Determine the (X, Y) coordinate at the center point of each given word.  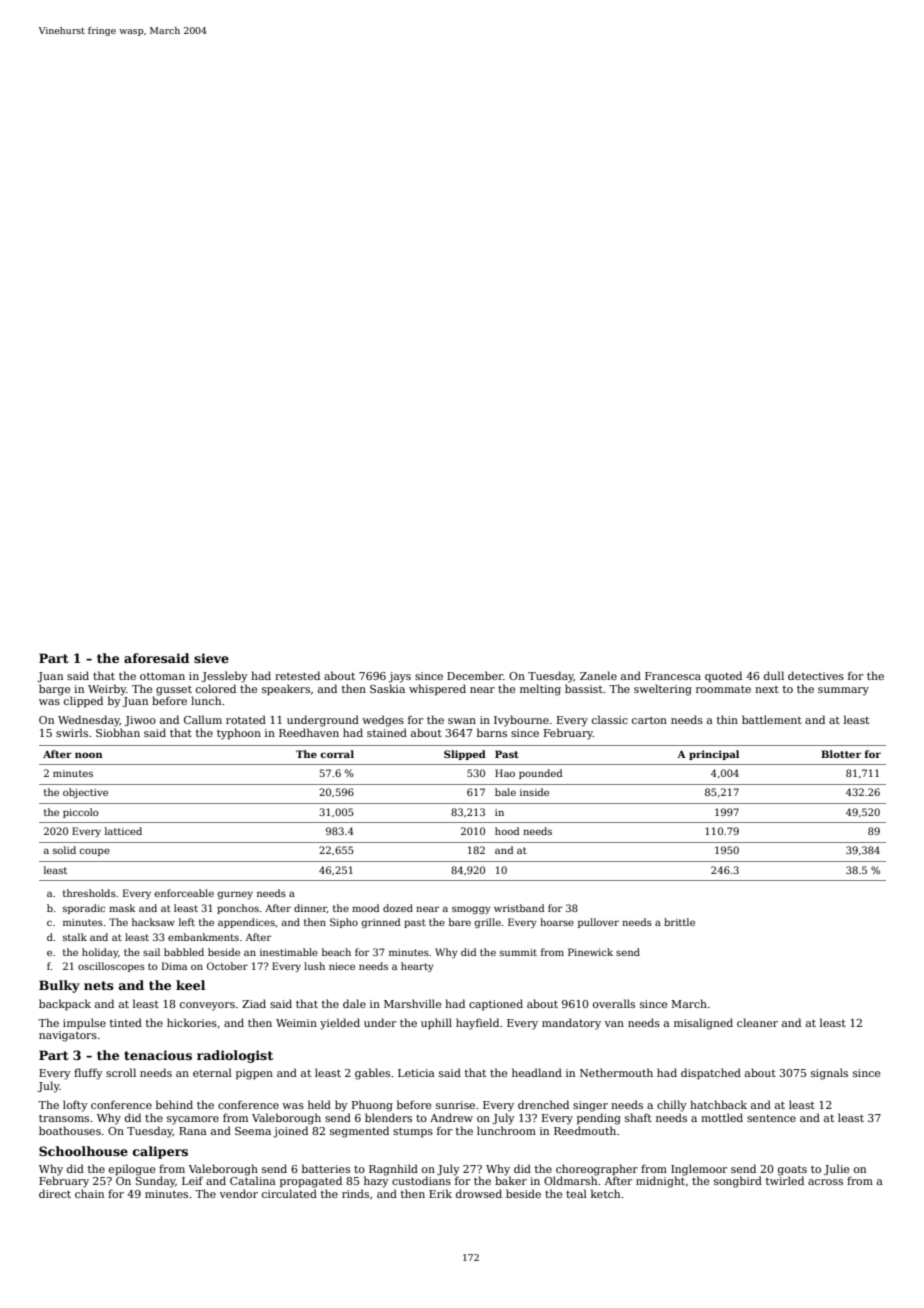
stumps (413, 1132)
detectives (816, 675)
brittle (679, 922)
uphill (436, 1023)
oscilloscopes (111, 967)
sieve (211, 658)
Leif (192, 1180)
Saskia (387, 688)
